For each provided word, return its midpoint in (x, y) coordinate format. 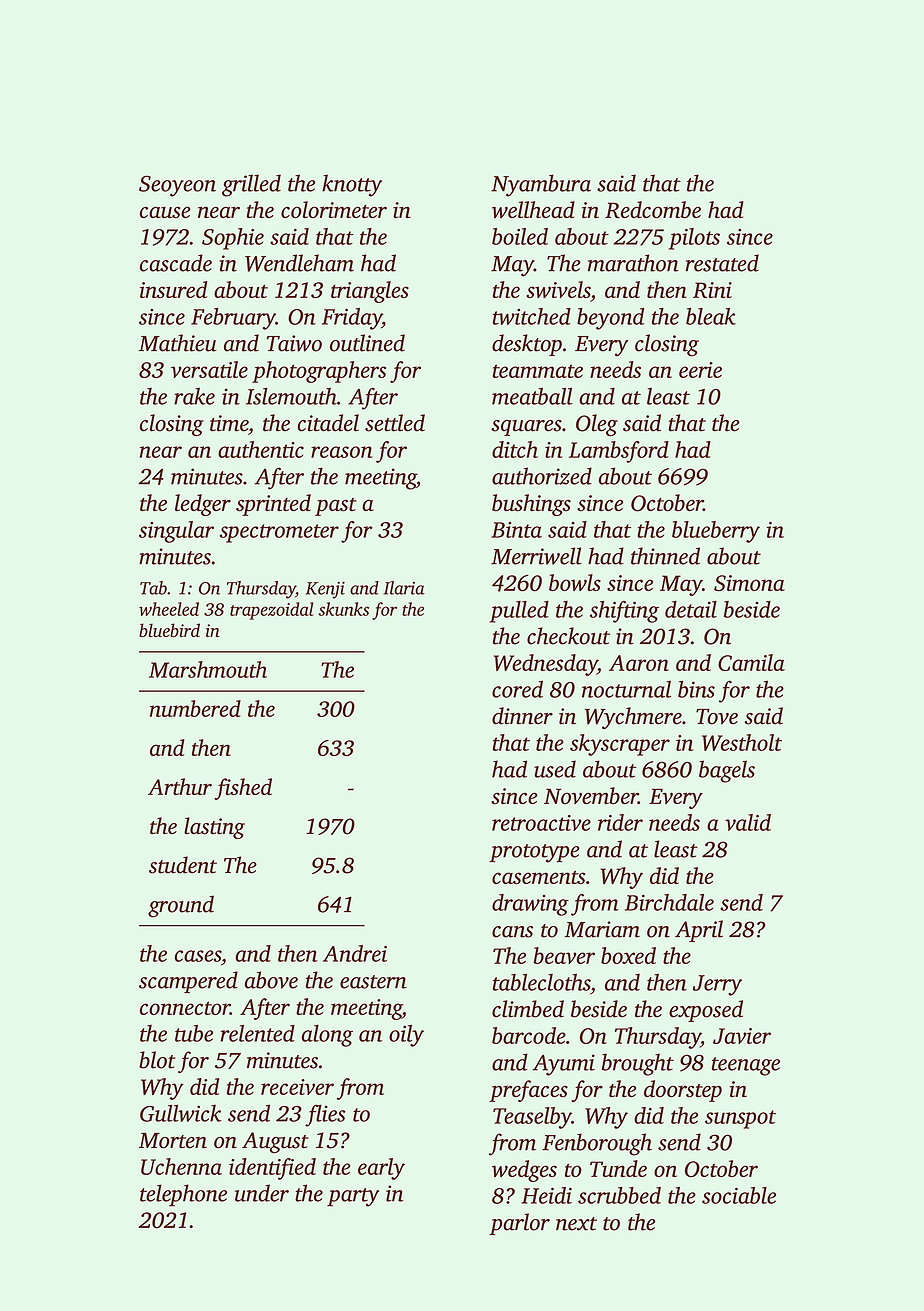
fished (243, 789)
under (262, 1193)
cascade (176, 263)
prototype (534, 853)
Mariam (602, 929)
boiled (520, 236)
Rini (712, 290)
